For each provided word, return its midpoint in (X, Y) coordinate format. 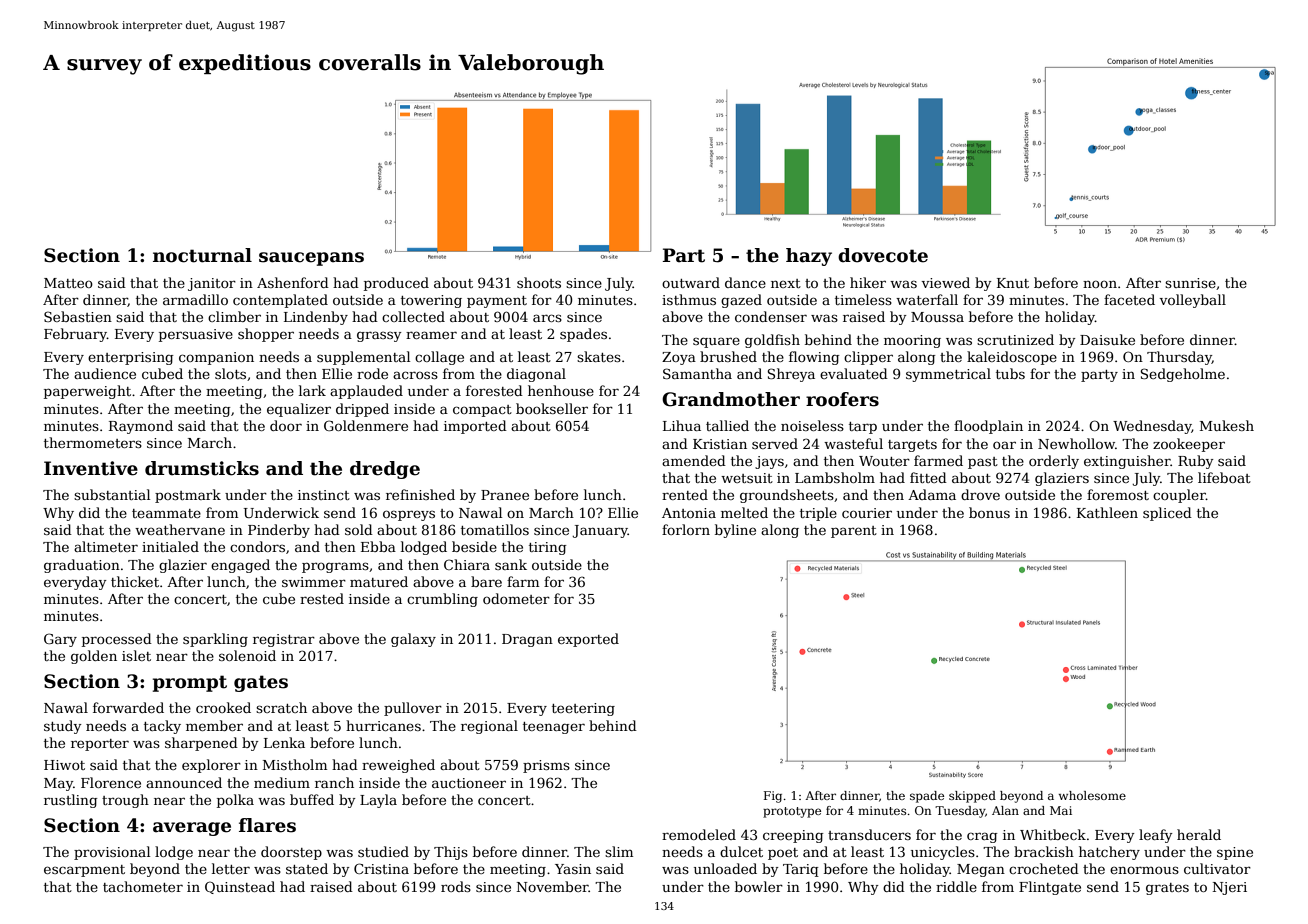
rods (456, 886)
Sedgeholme (1182, 375)
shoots (539, 282)
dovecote (883, 255)
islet (136, 655)
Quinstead (240, 887)
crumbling (442, 600)
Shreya (791, 375)
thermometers (93, 442)
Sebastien (78, 316)
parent (854, 532)
